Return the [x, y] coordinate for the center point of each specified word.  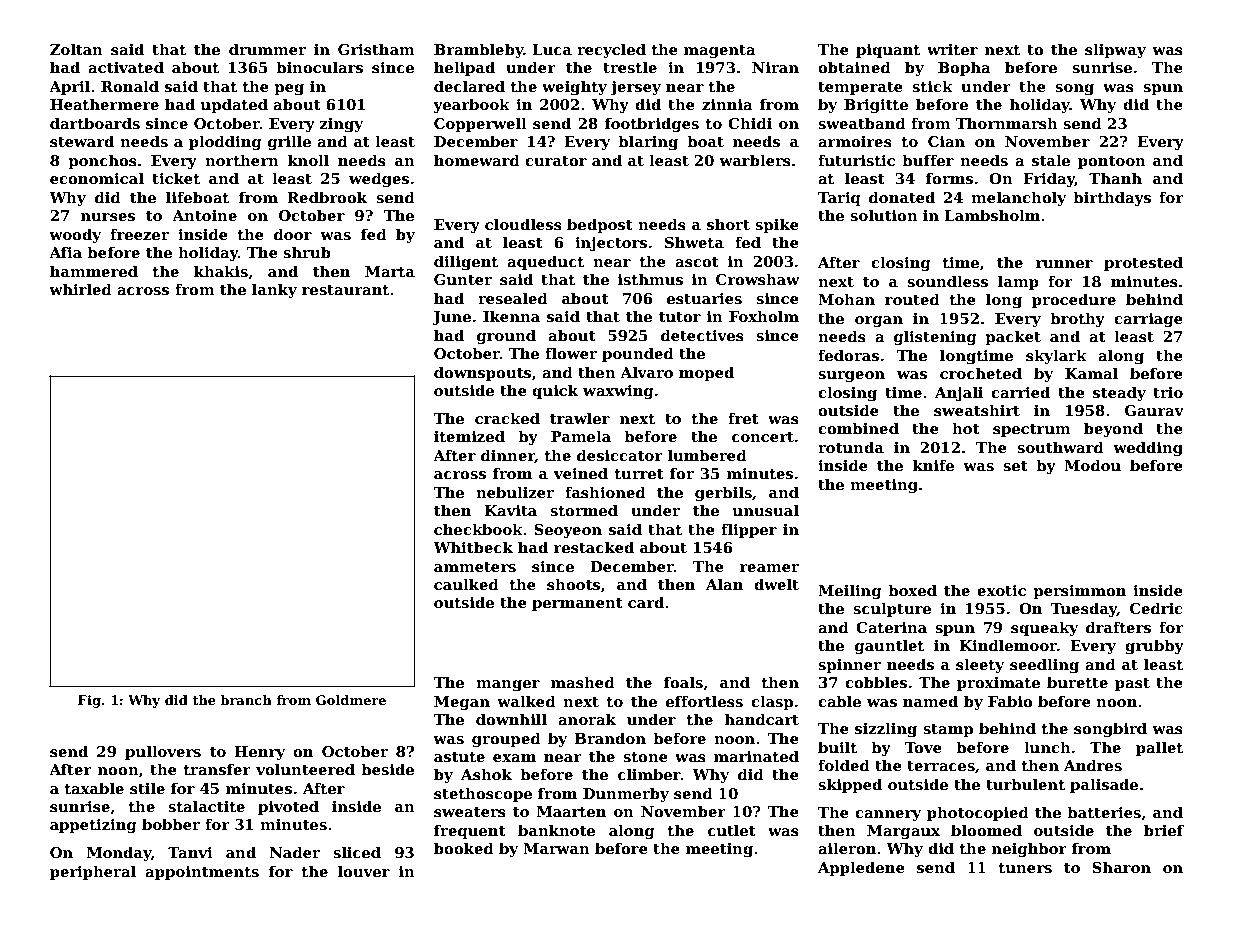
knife [933, 465]
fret [743, 418]
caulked [466, 584]
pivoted [288, 807]
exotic [1001, 590]
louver [364, 871]
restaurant [345, 290]
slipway [1115, 50]
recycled [611, 50]
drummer [267, 49]
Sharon [1121, 867]
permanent [577, 604]
